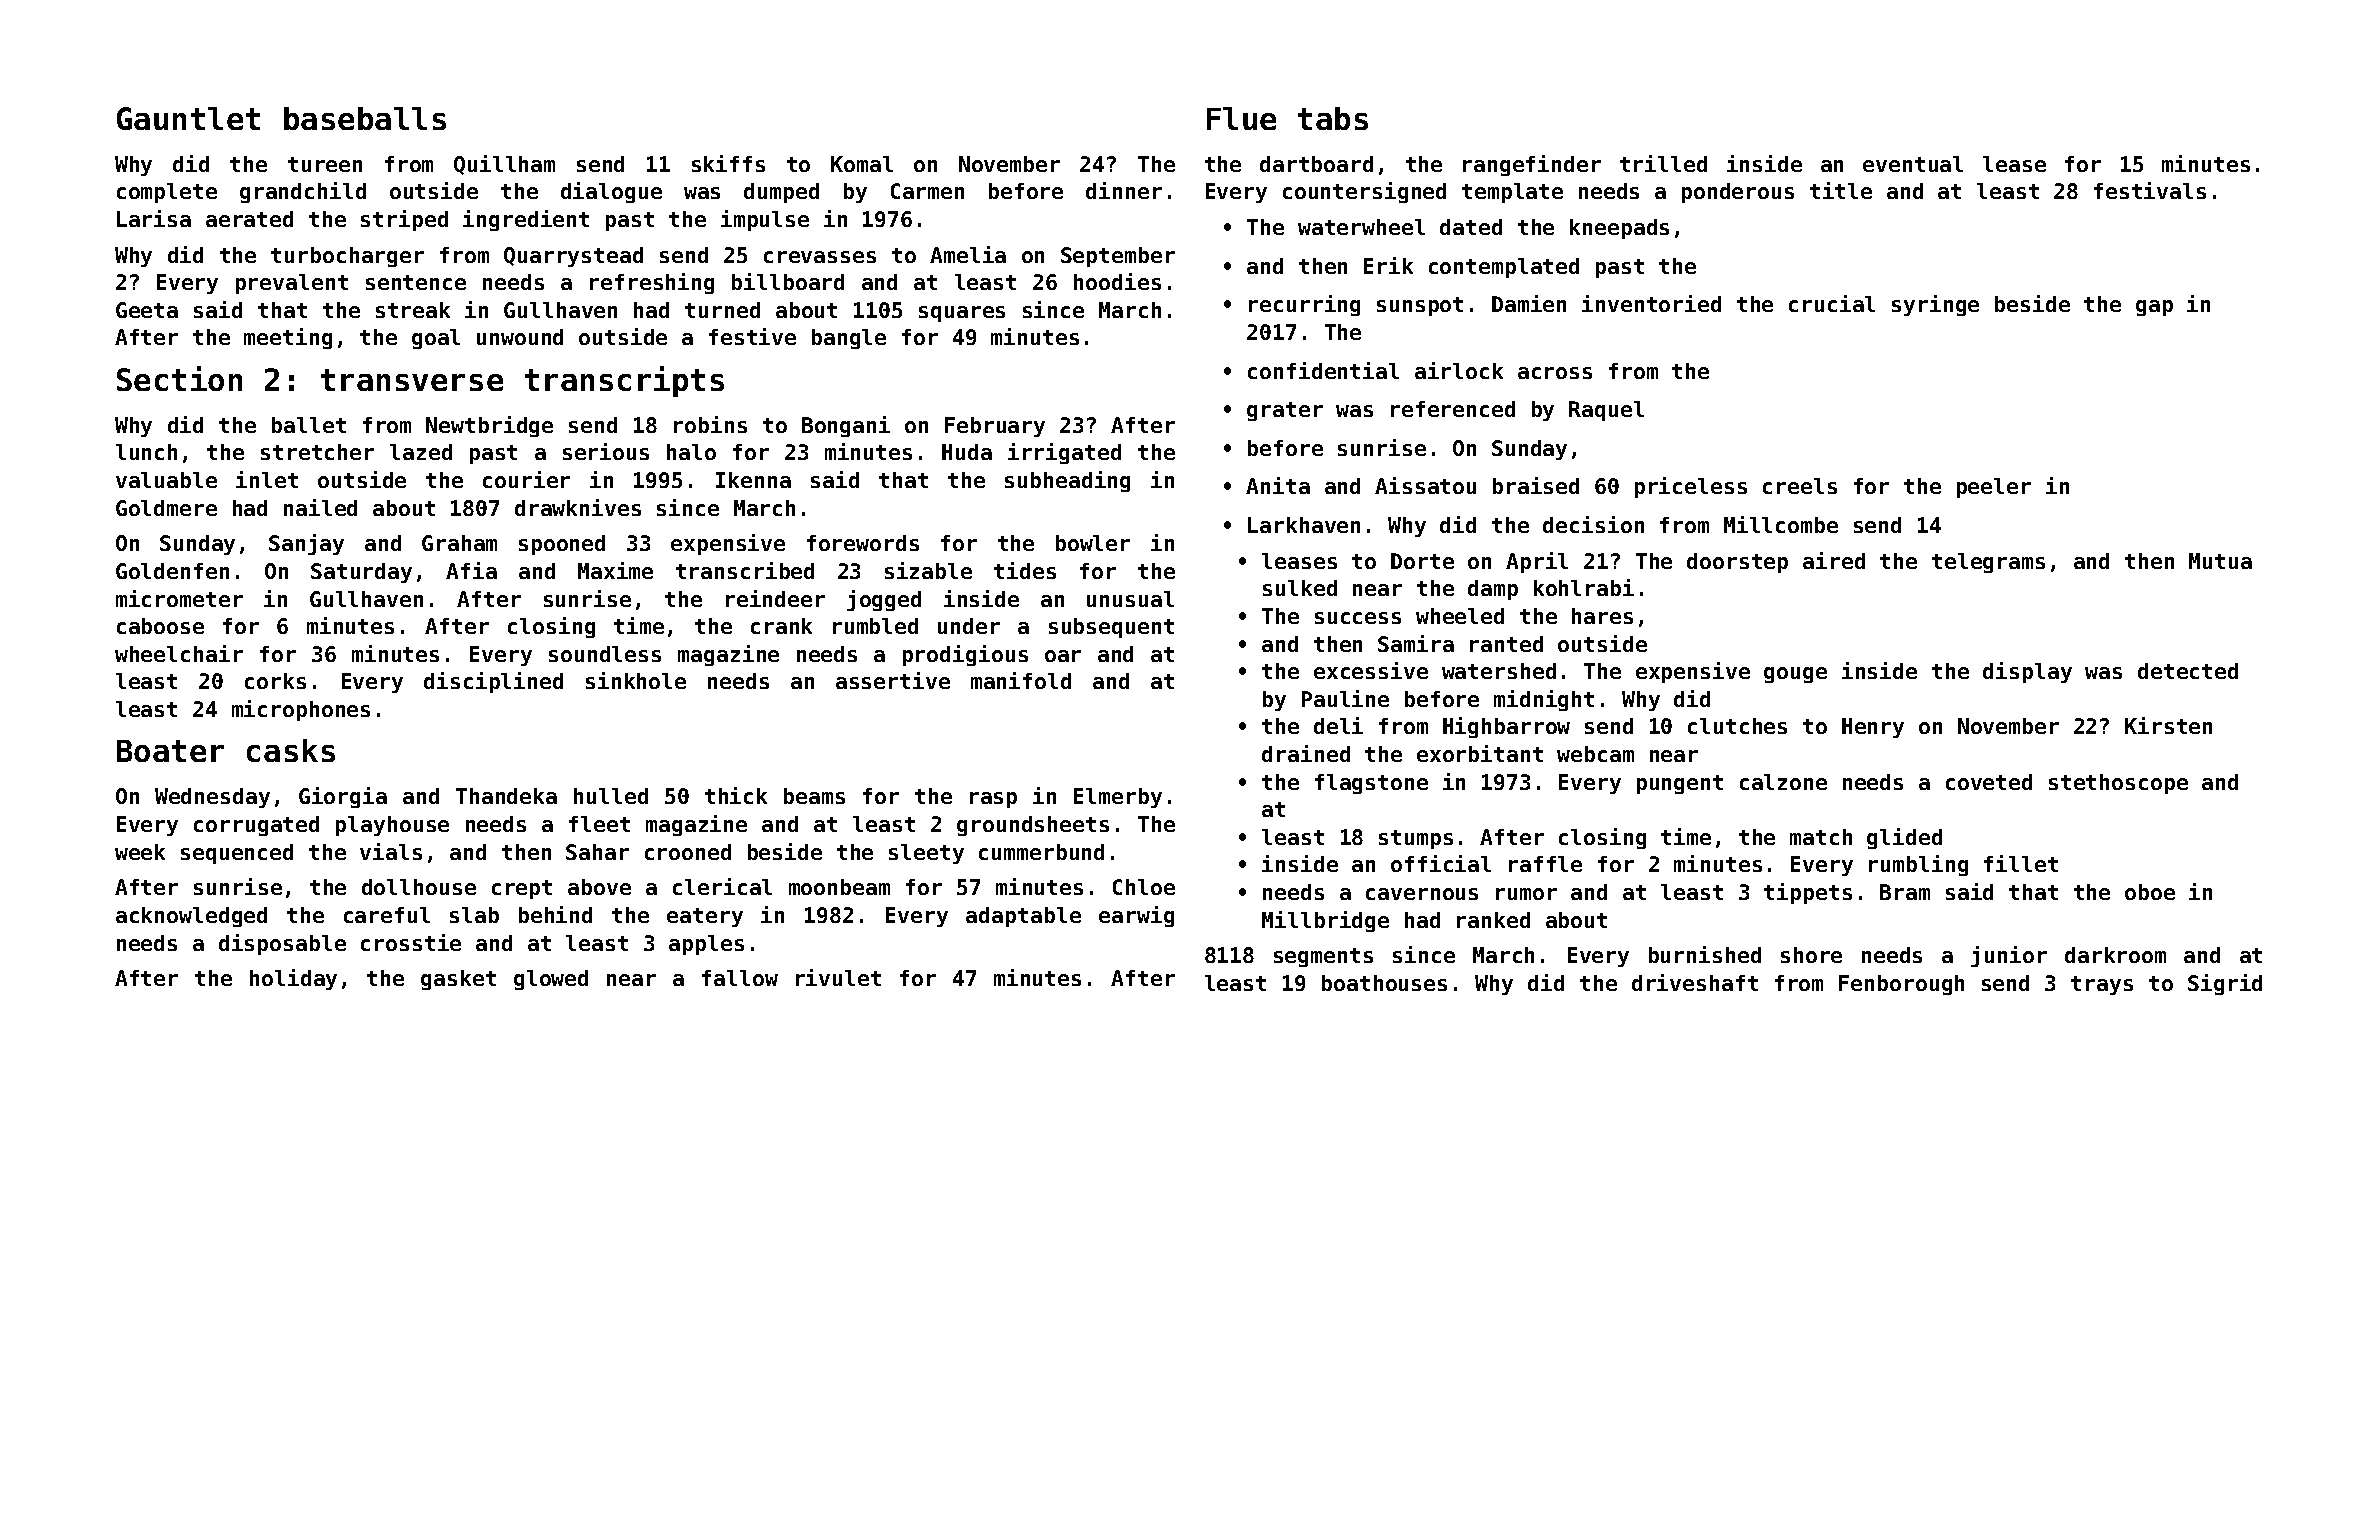 This page has width=2380, height=1540. I want to click on Raquel, so click(1606, 411).
